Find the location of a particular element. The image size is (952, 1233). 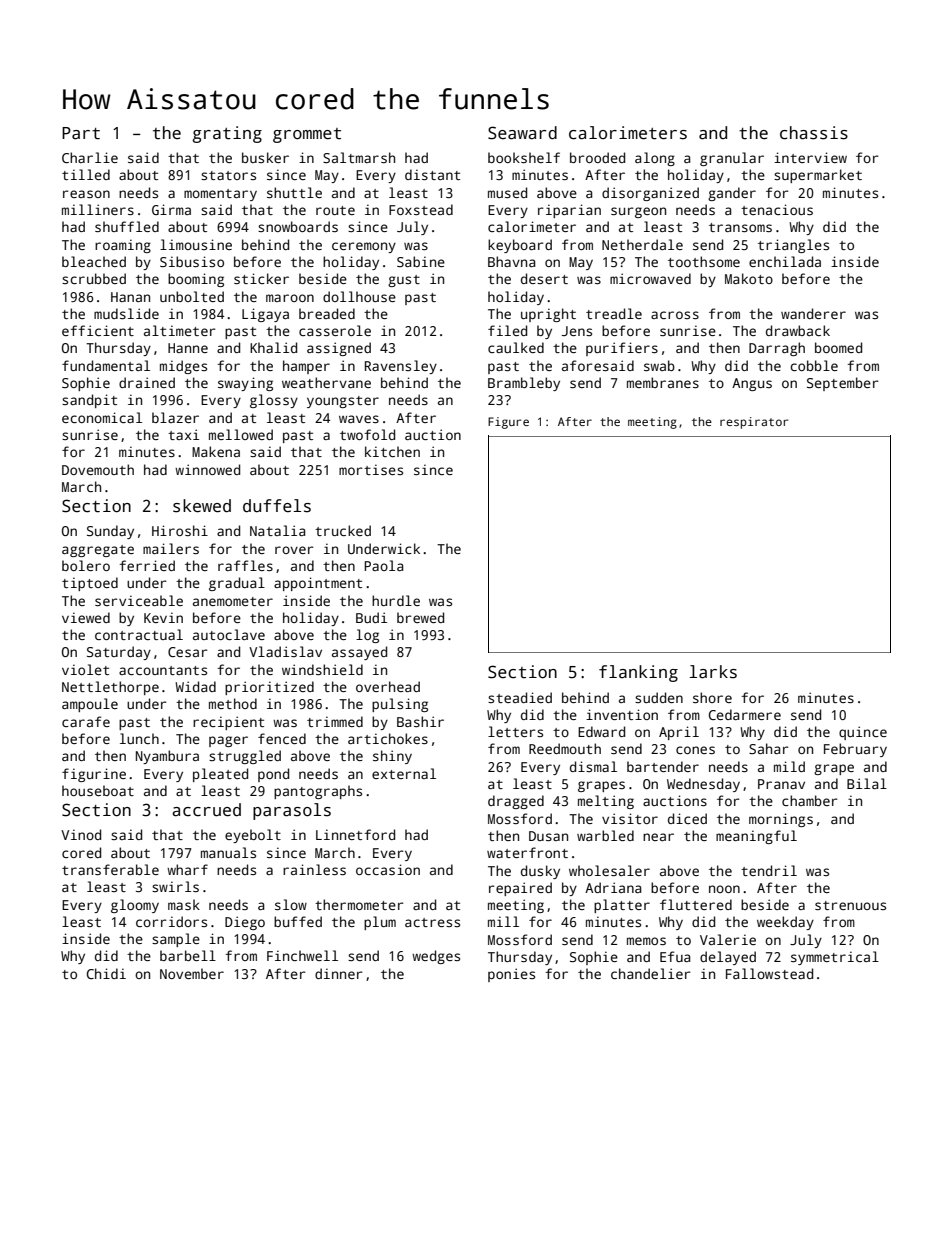

prioritized is located at coordinates (269, 688).
